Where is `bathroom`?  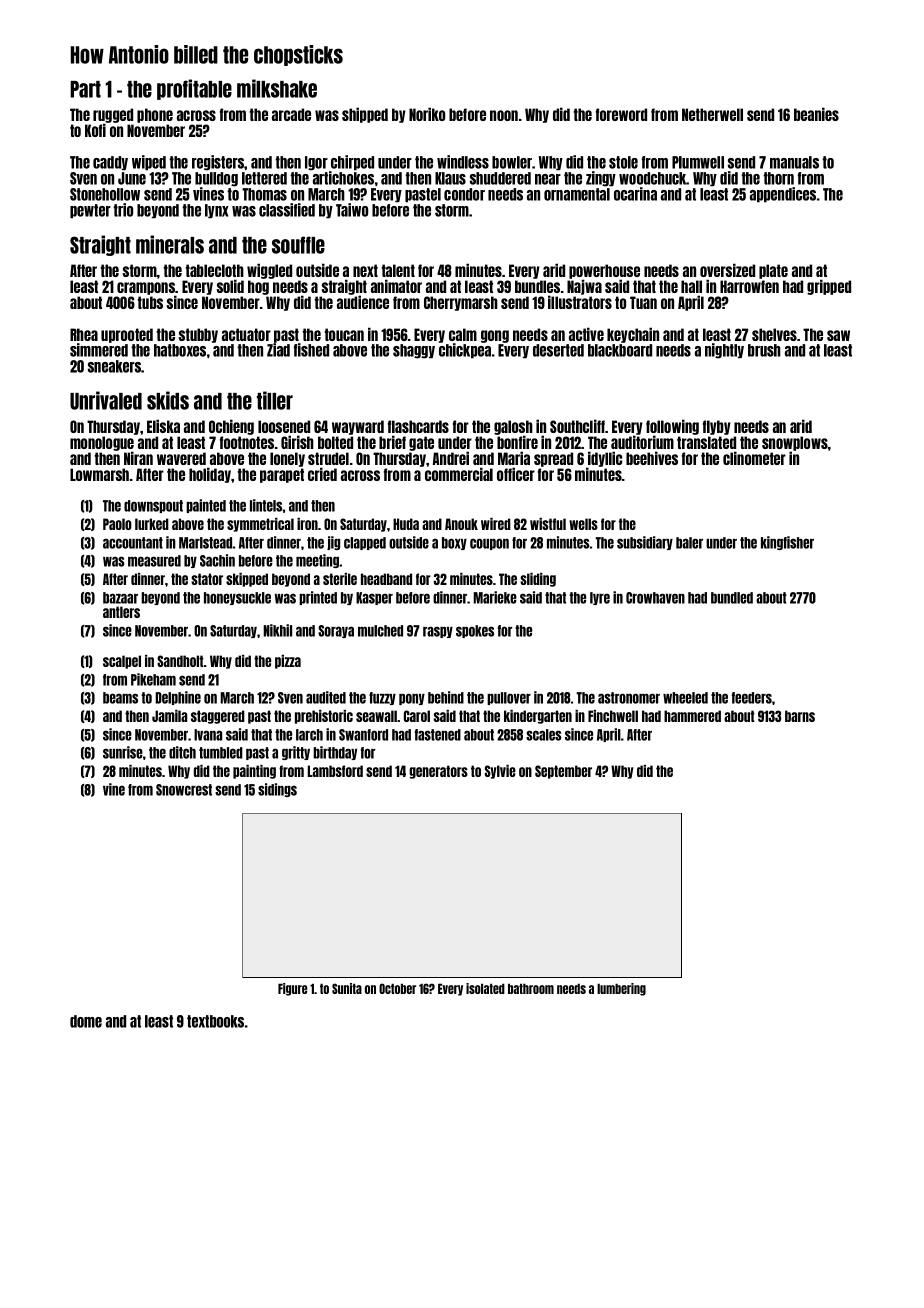
bathroom is located at coordinates (531, 988).
